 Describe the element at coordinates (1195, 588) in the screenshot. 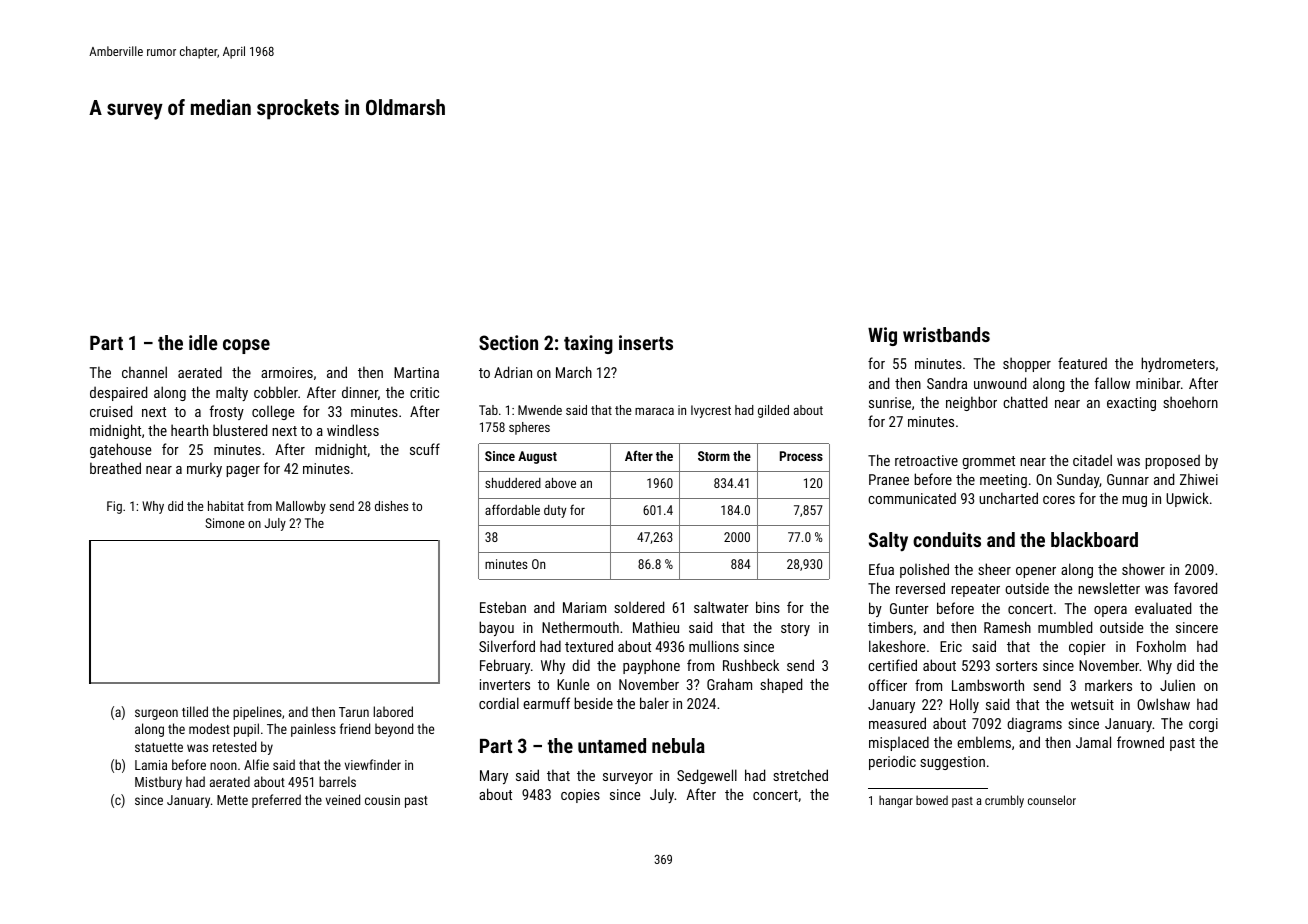

I see `favored` at that location.
